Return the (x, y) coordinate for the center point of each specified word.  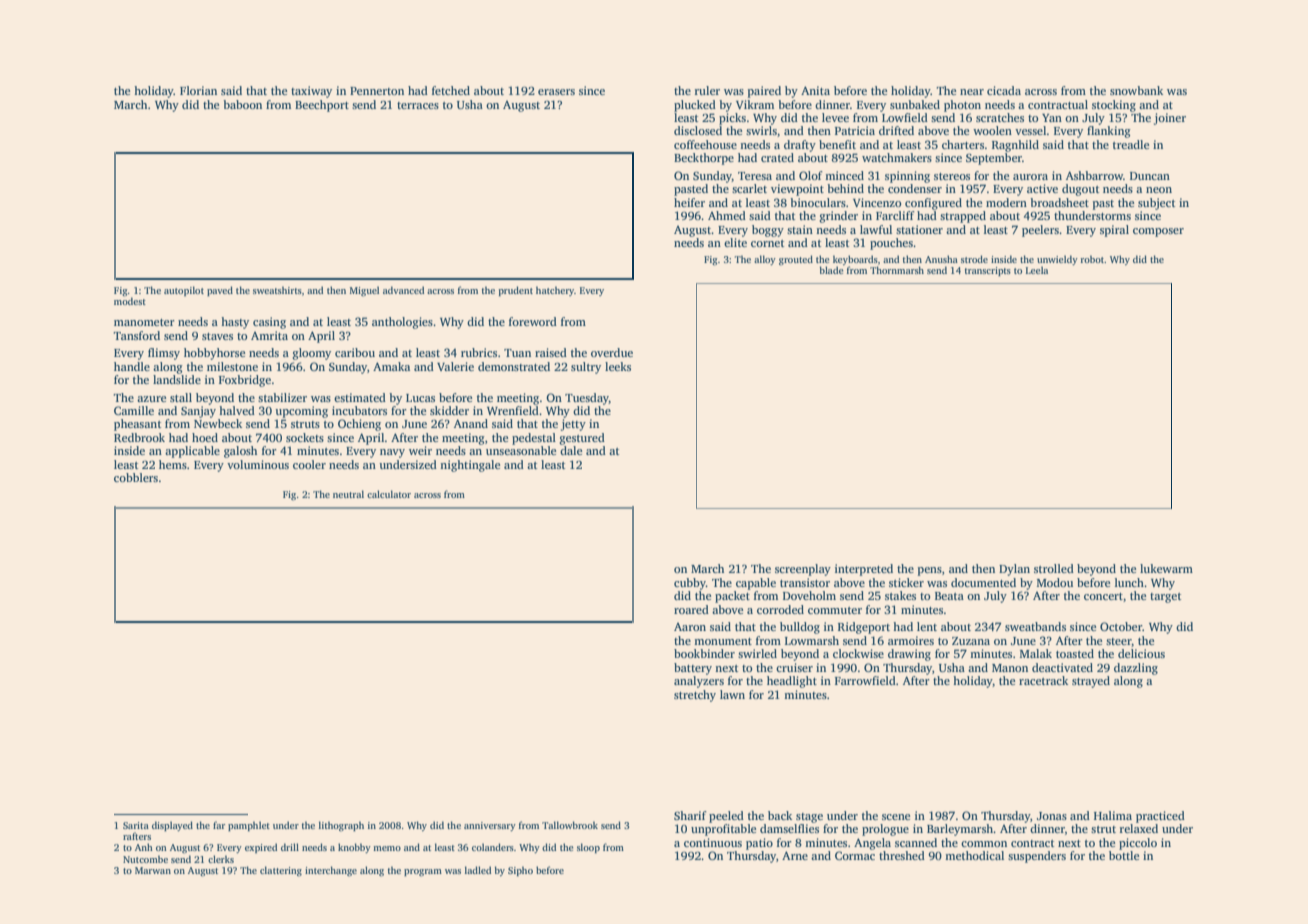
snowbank (1136, 90)
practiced (1160, 817)
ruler (707, 90)
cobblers (136, 477)
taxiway (311, 92)
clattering (281, 871)
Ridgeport (864, 628)
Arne (795, 855)
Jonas (1052, 816)
